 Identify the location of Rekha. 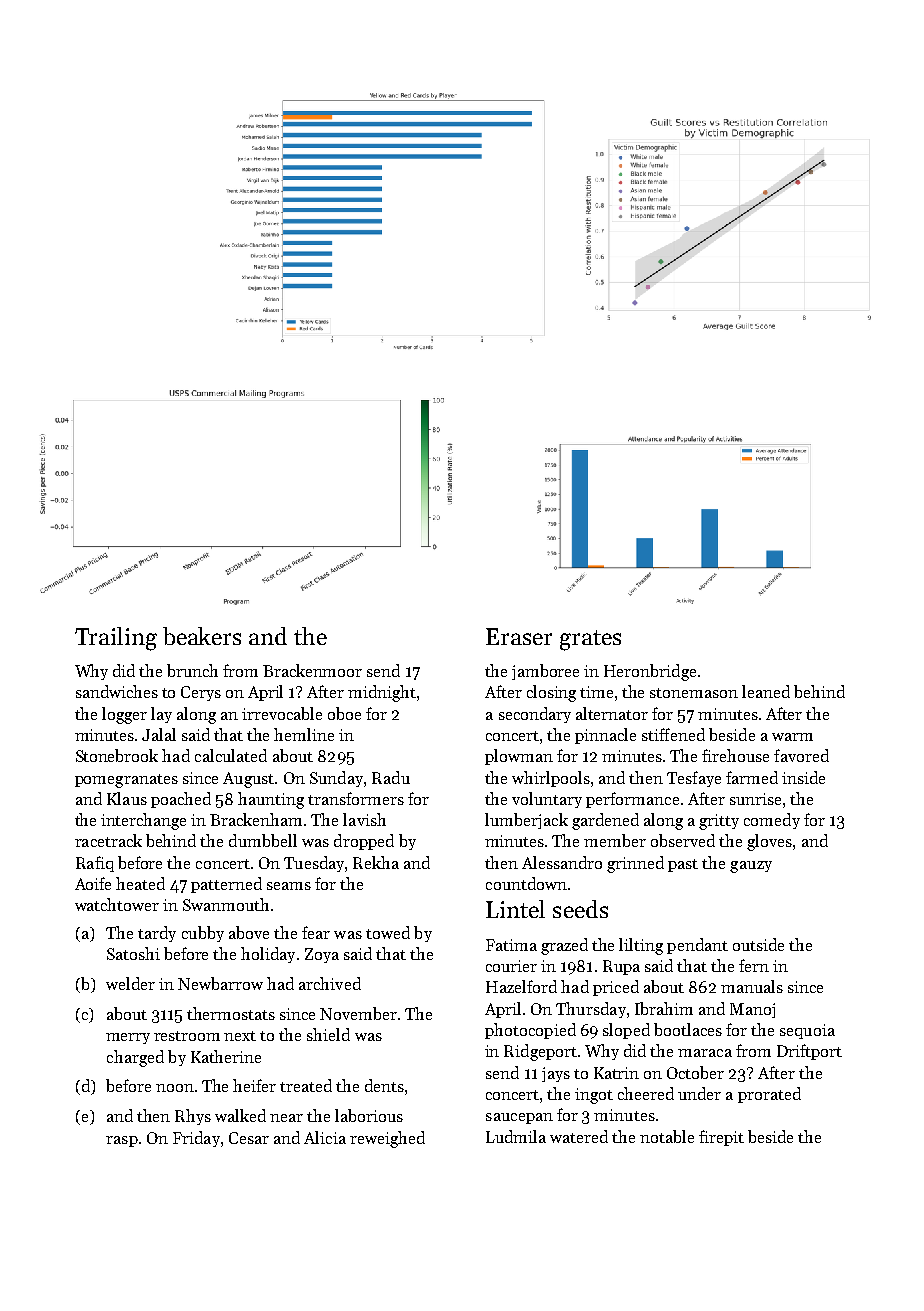
(376, 862).
